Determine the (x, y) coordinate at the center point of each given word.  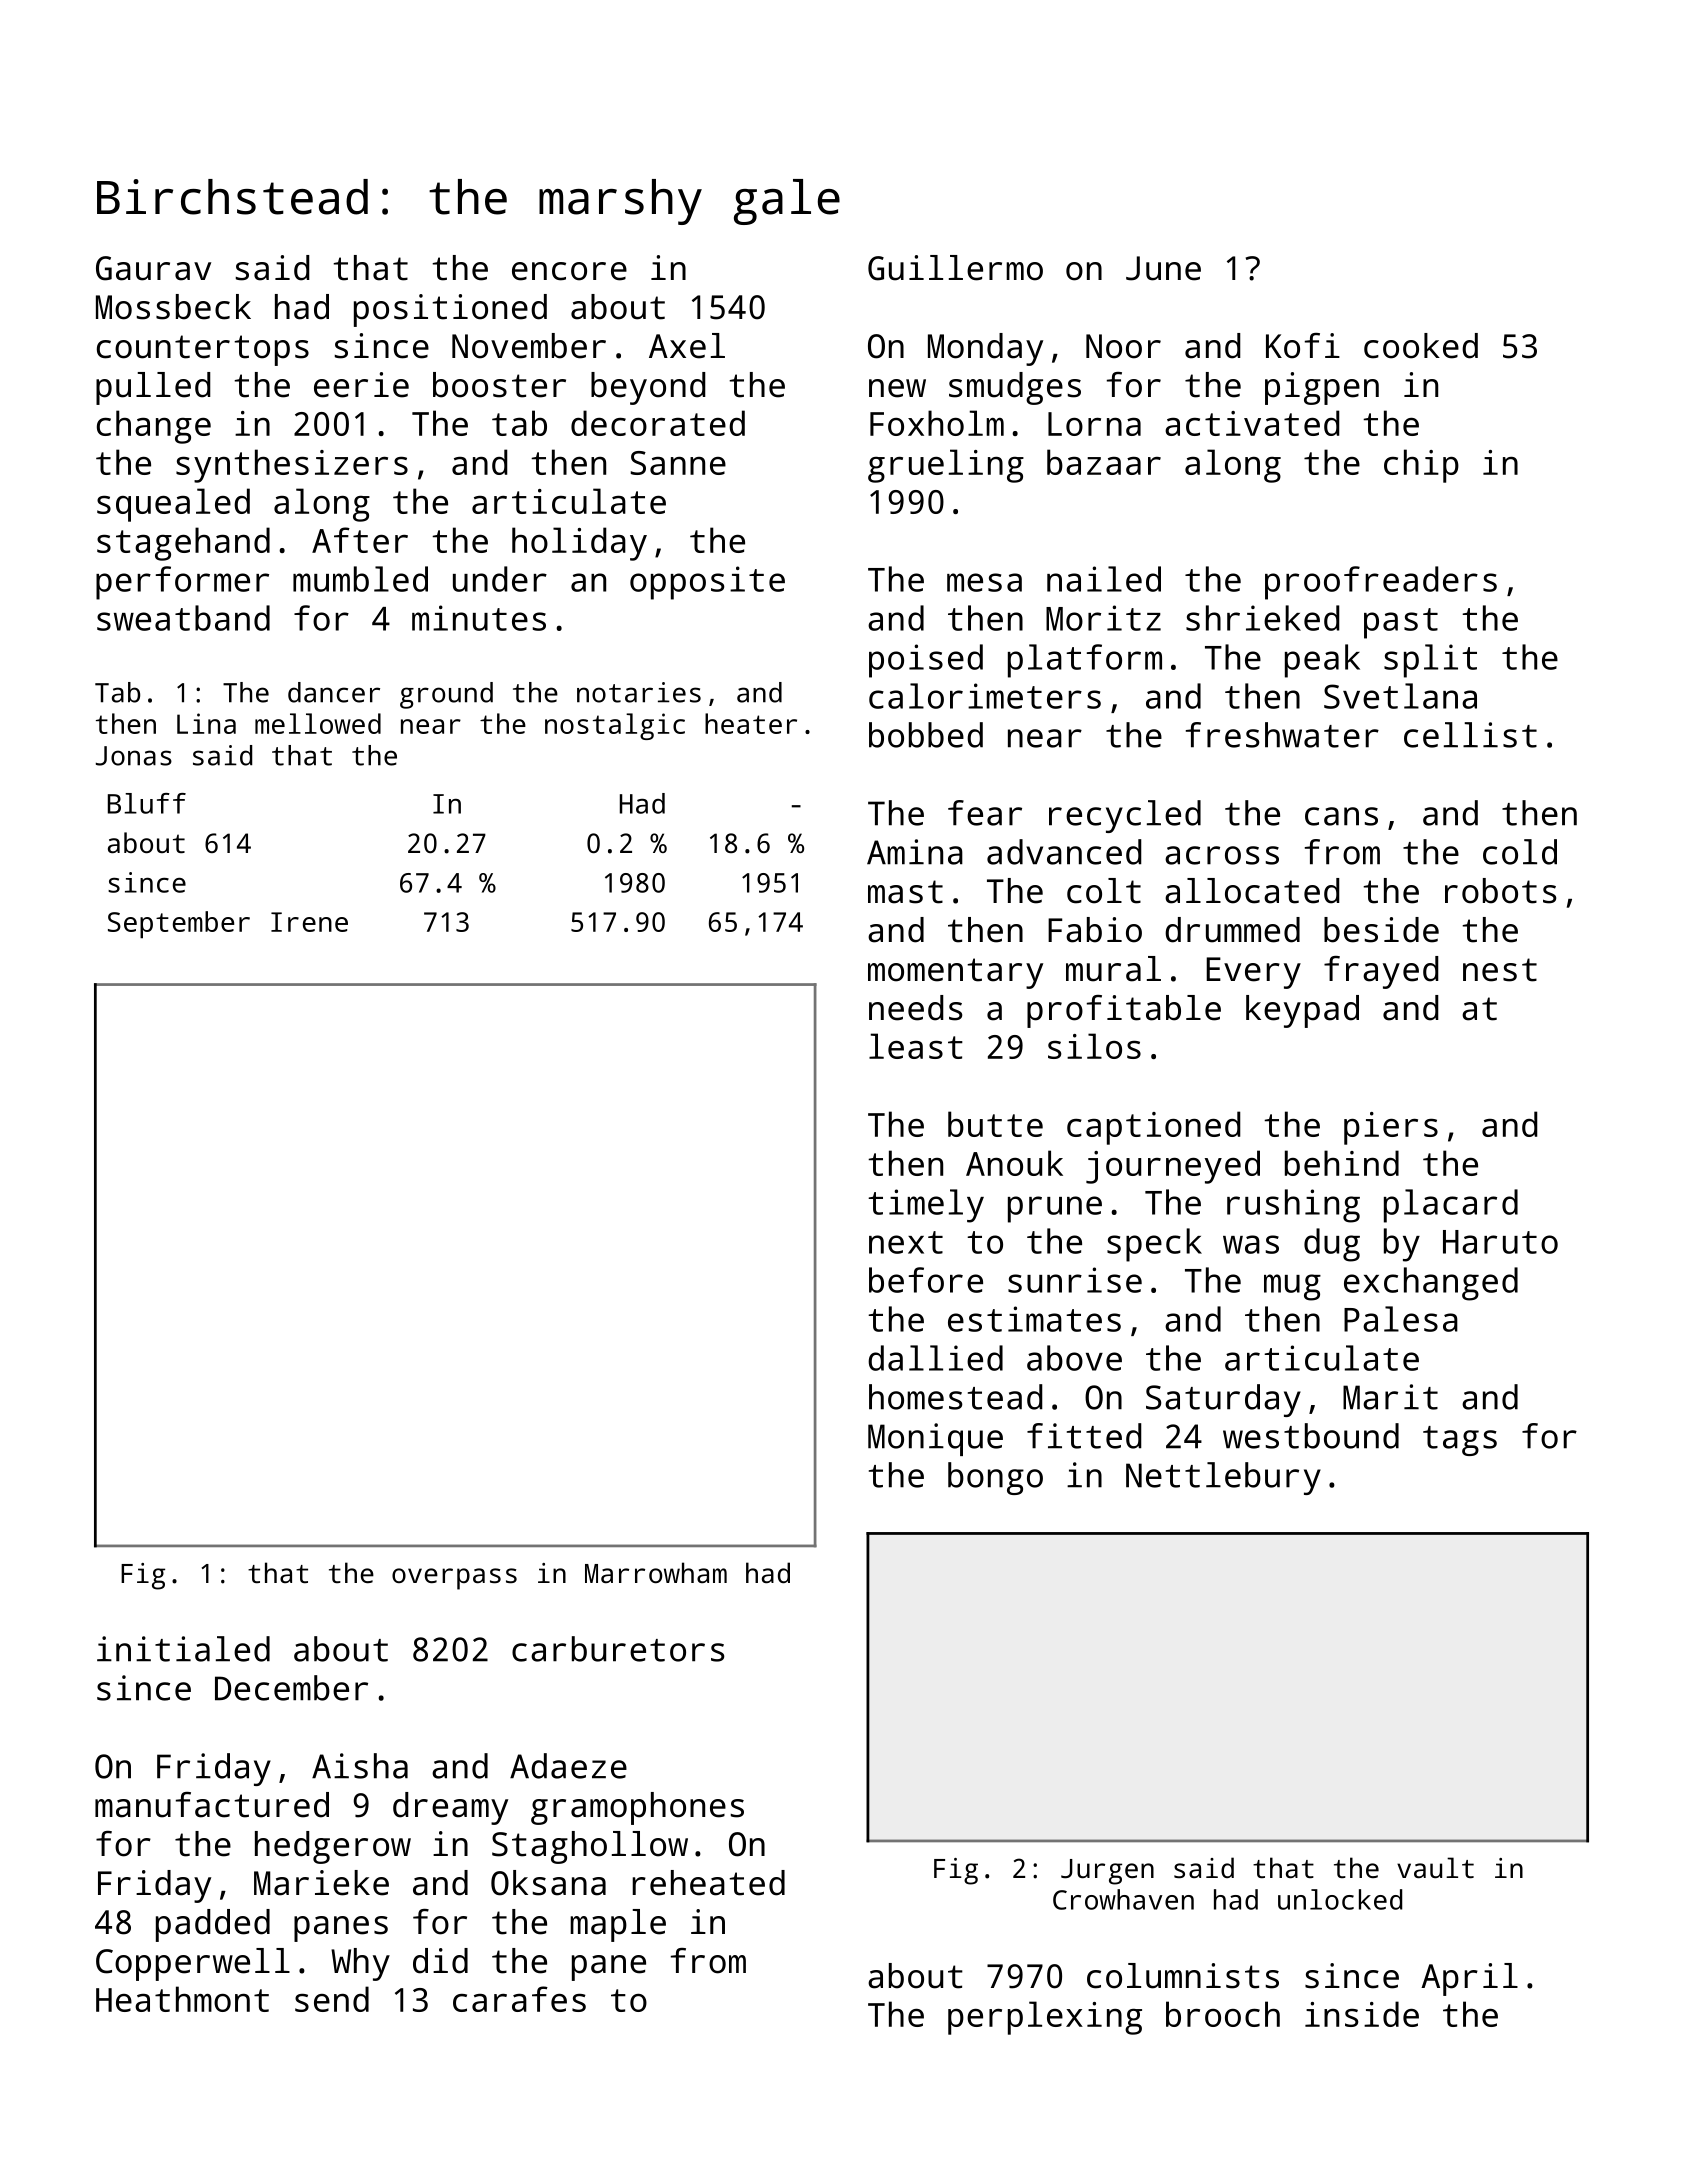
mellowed (318, 723)
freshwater (1282, 735)
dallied (935, 1358)
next (906, 1242)
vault (1435, 1867)
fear (985, 813)
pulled (153, 388)
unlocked (1340, 1899)
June (1163, 268)
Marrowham (656, 1572)
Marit (1390, 1397)
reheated (708, 1883)
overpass (454, 1579)
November (529, 346)
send (332, 1999)
